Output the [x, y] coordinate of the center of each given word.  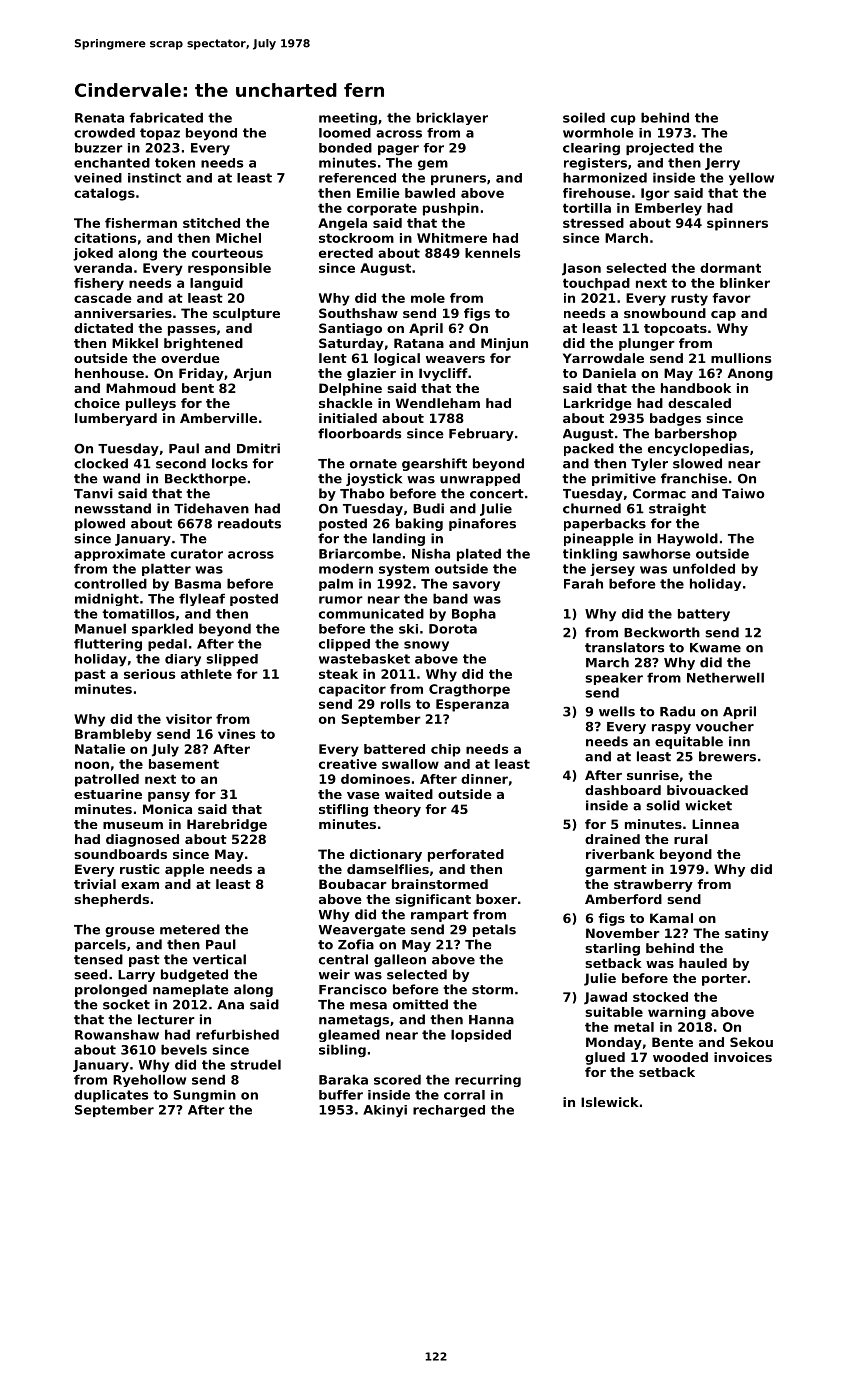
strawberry [653, 885]
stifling [343, 810]
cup [623, 120]
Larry [136, 976]
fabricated [166, 117]
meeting [348, 118]
